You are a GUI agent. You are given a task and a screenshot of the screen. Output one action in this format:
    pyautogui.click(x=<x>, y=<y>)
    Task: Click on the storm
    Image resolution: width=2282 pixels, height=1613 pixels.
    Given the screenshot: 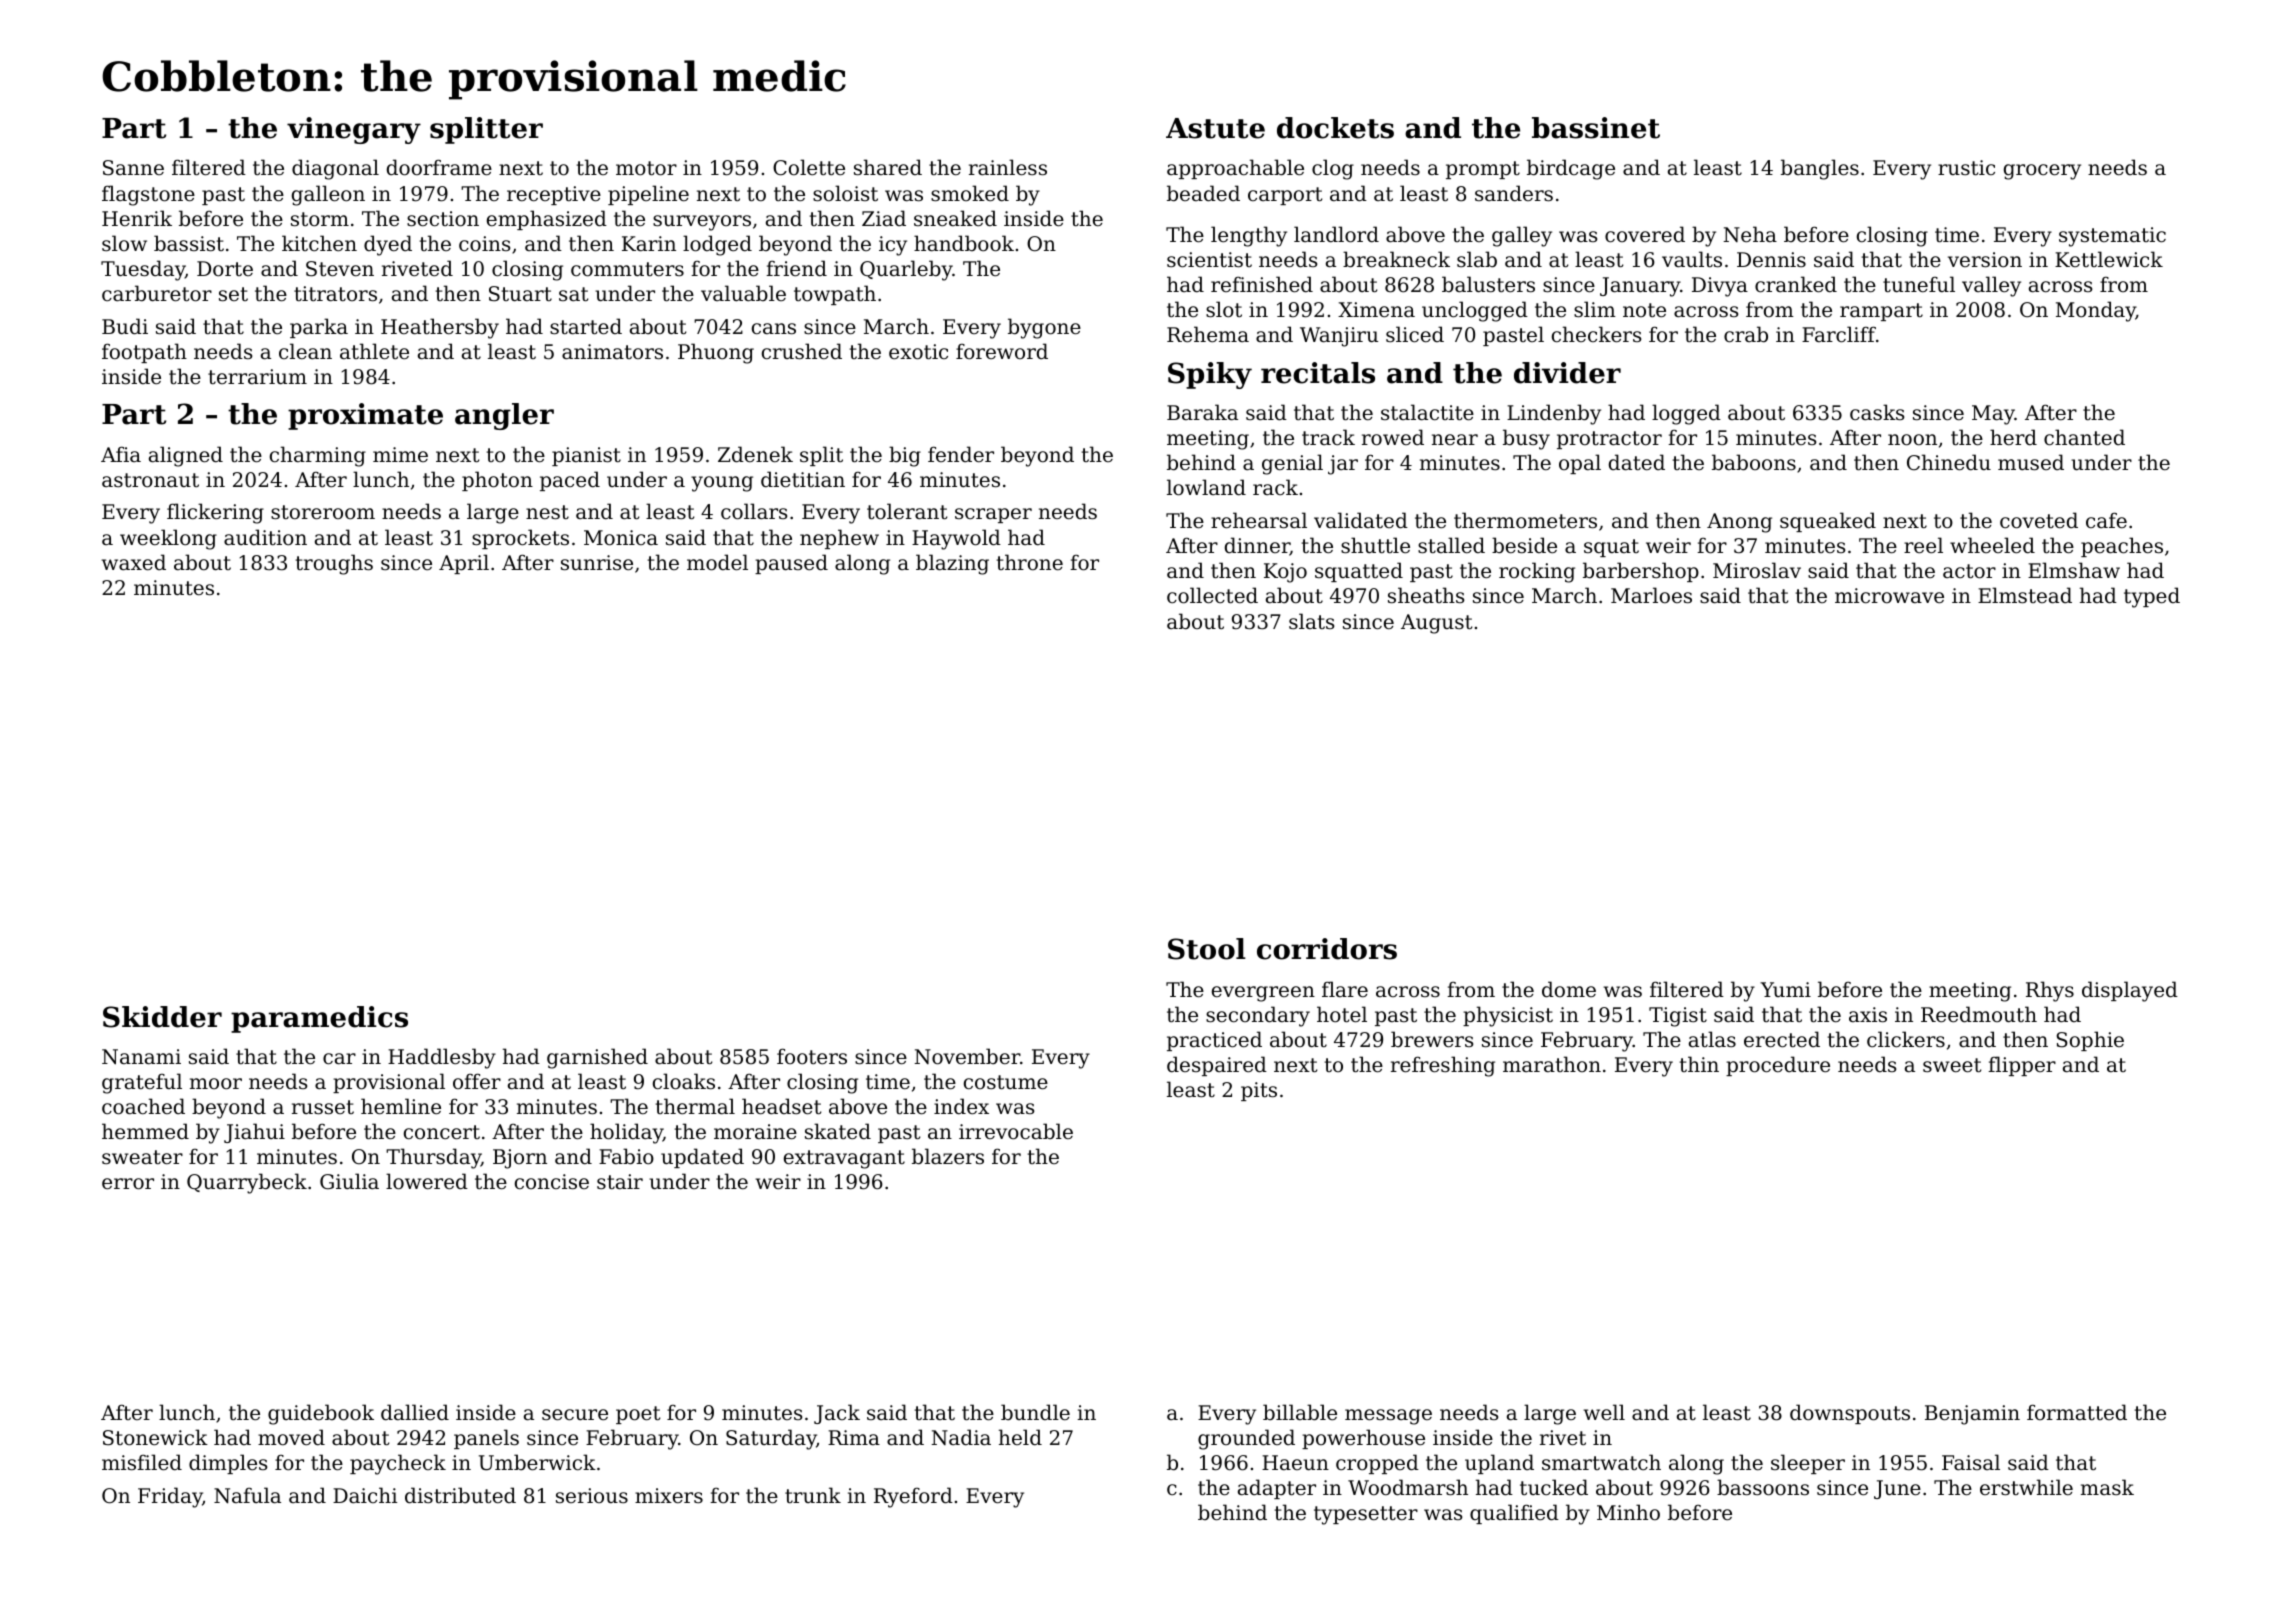 What is the action you would take?
    pyautogui.click(x=320, y=219)
